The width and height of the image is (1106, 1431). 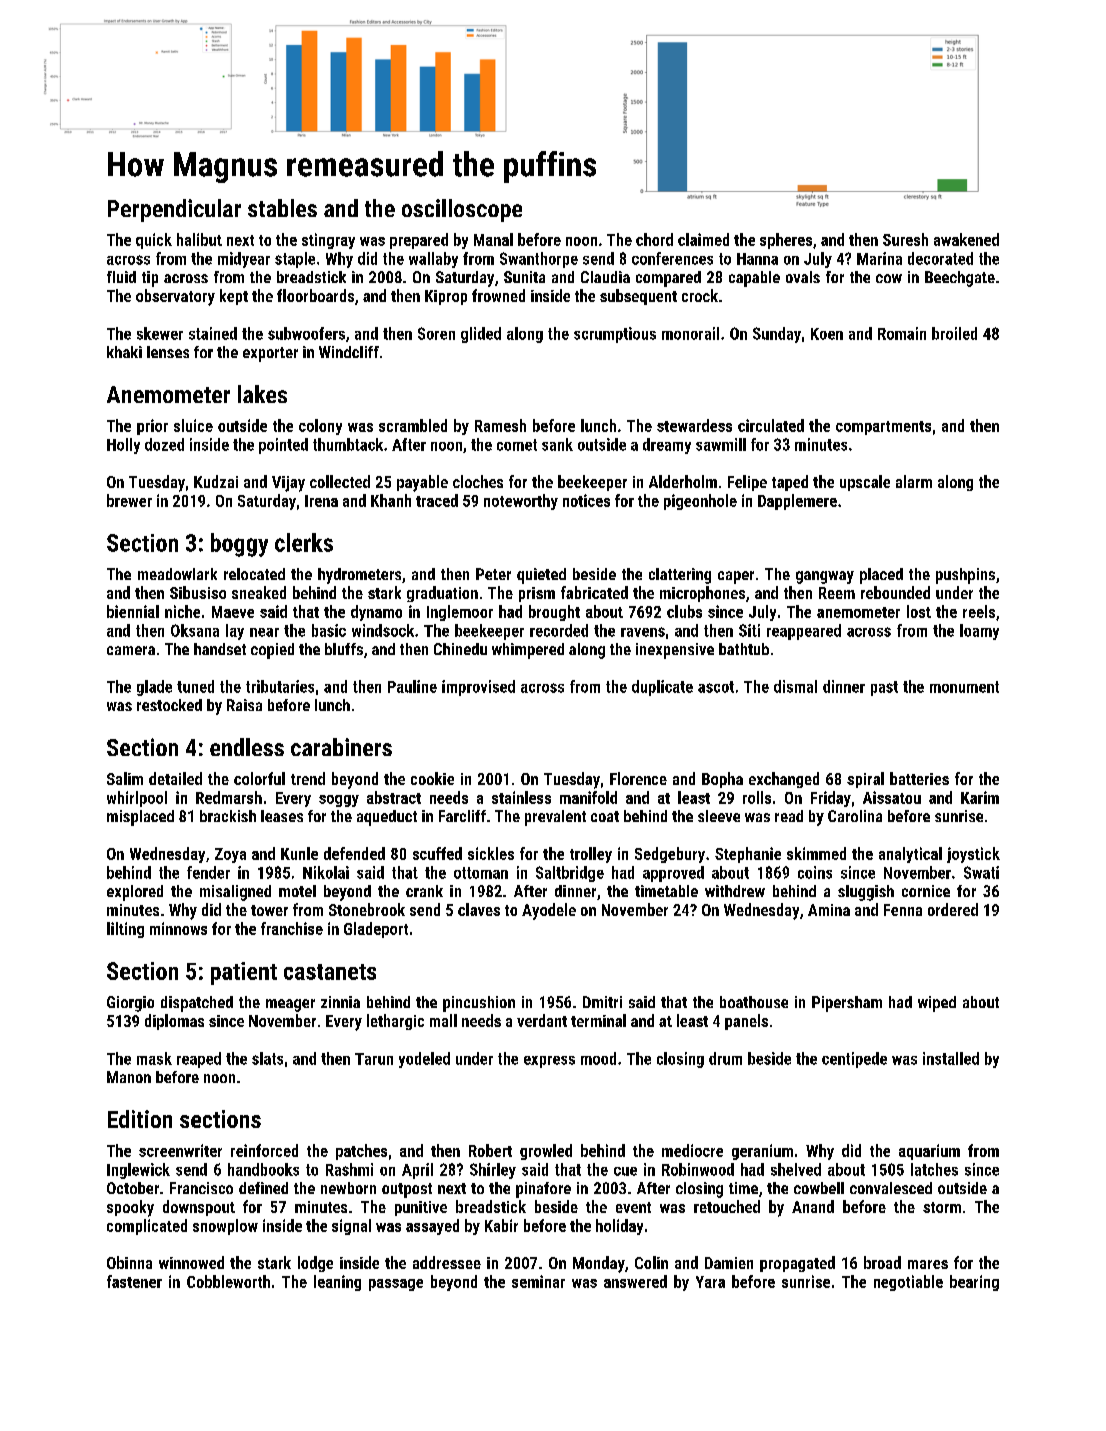 What do you see at coordinates (974, 1283) in the image?
I see `bearing` at bounding box center [974, 1283].
